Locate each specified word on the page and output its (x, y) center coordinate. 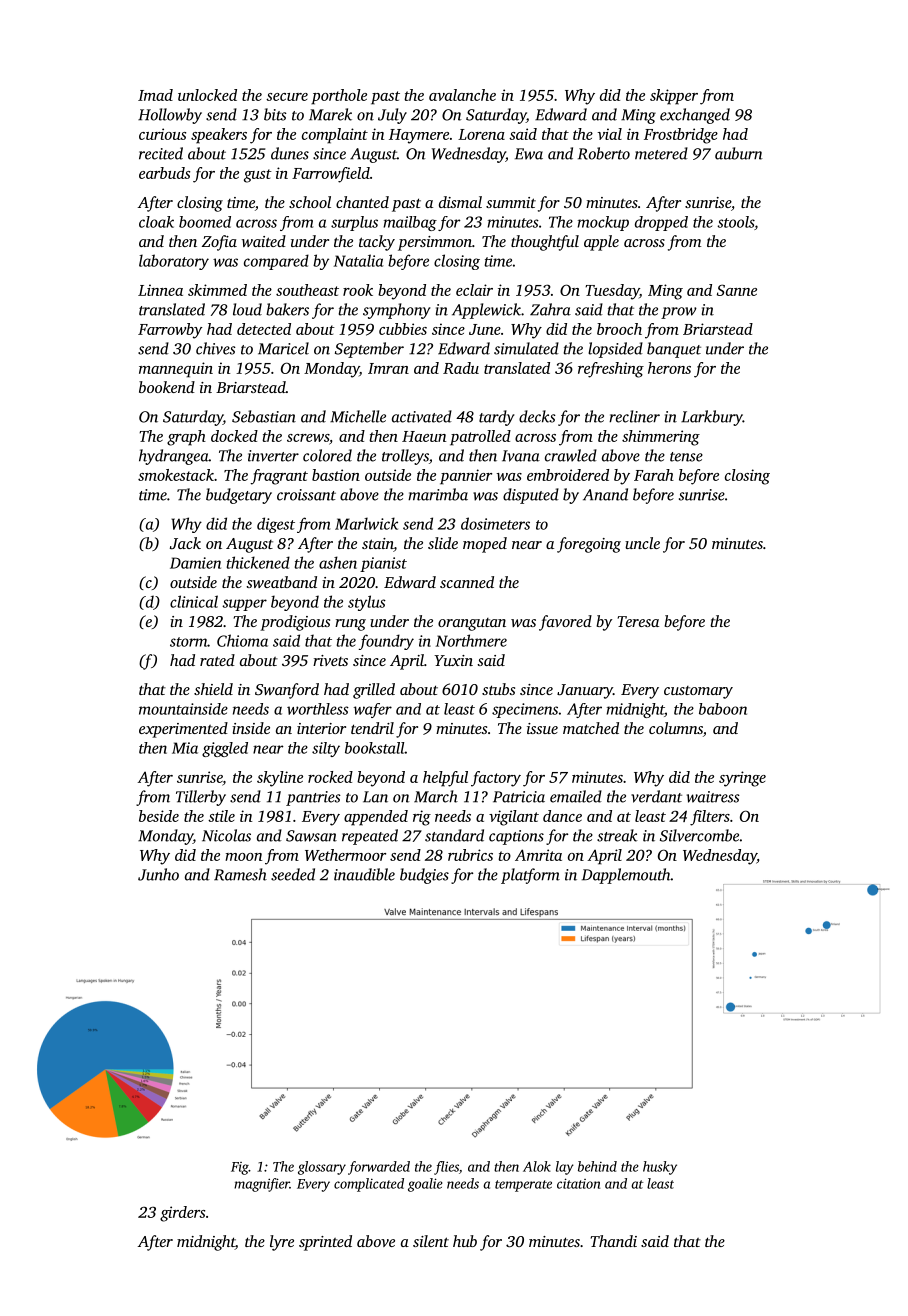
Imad (155, 95)
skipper (674, 97)
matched (591, 728)
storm (189, 642)
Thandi (614, 1241)
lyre (282, 1243)
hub (465, 1241)
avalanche (462, 95)
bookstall (375, 748)
